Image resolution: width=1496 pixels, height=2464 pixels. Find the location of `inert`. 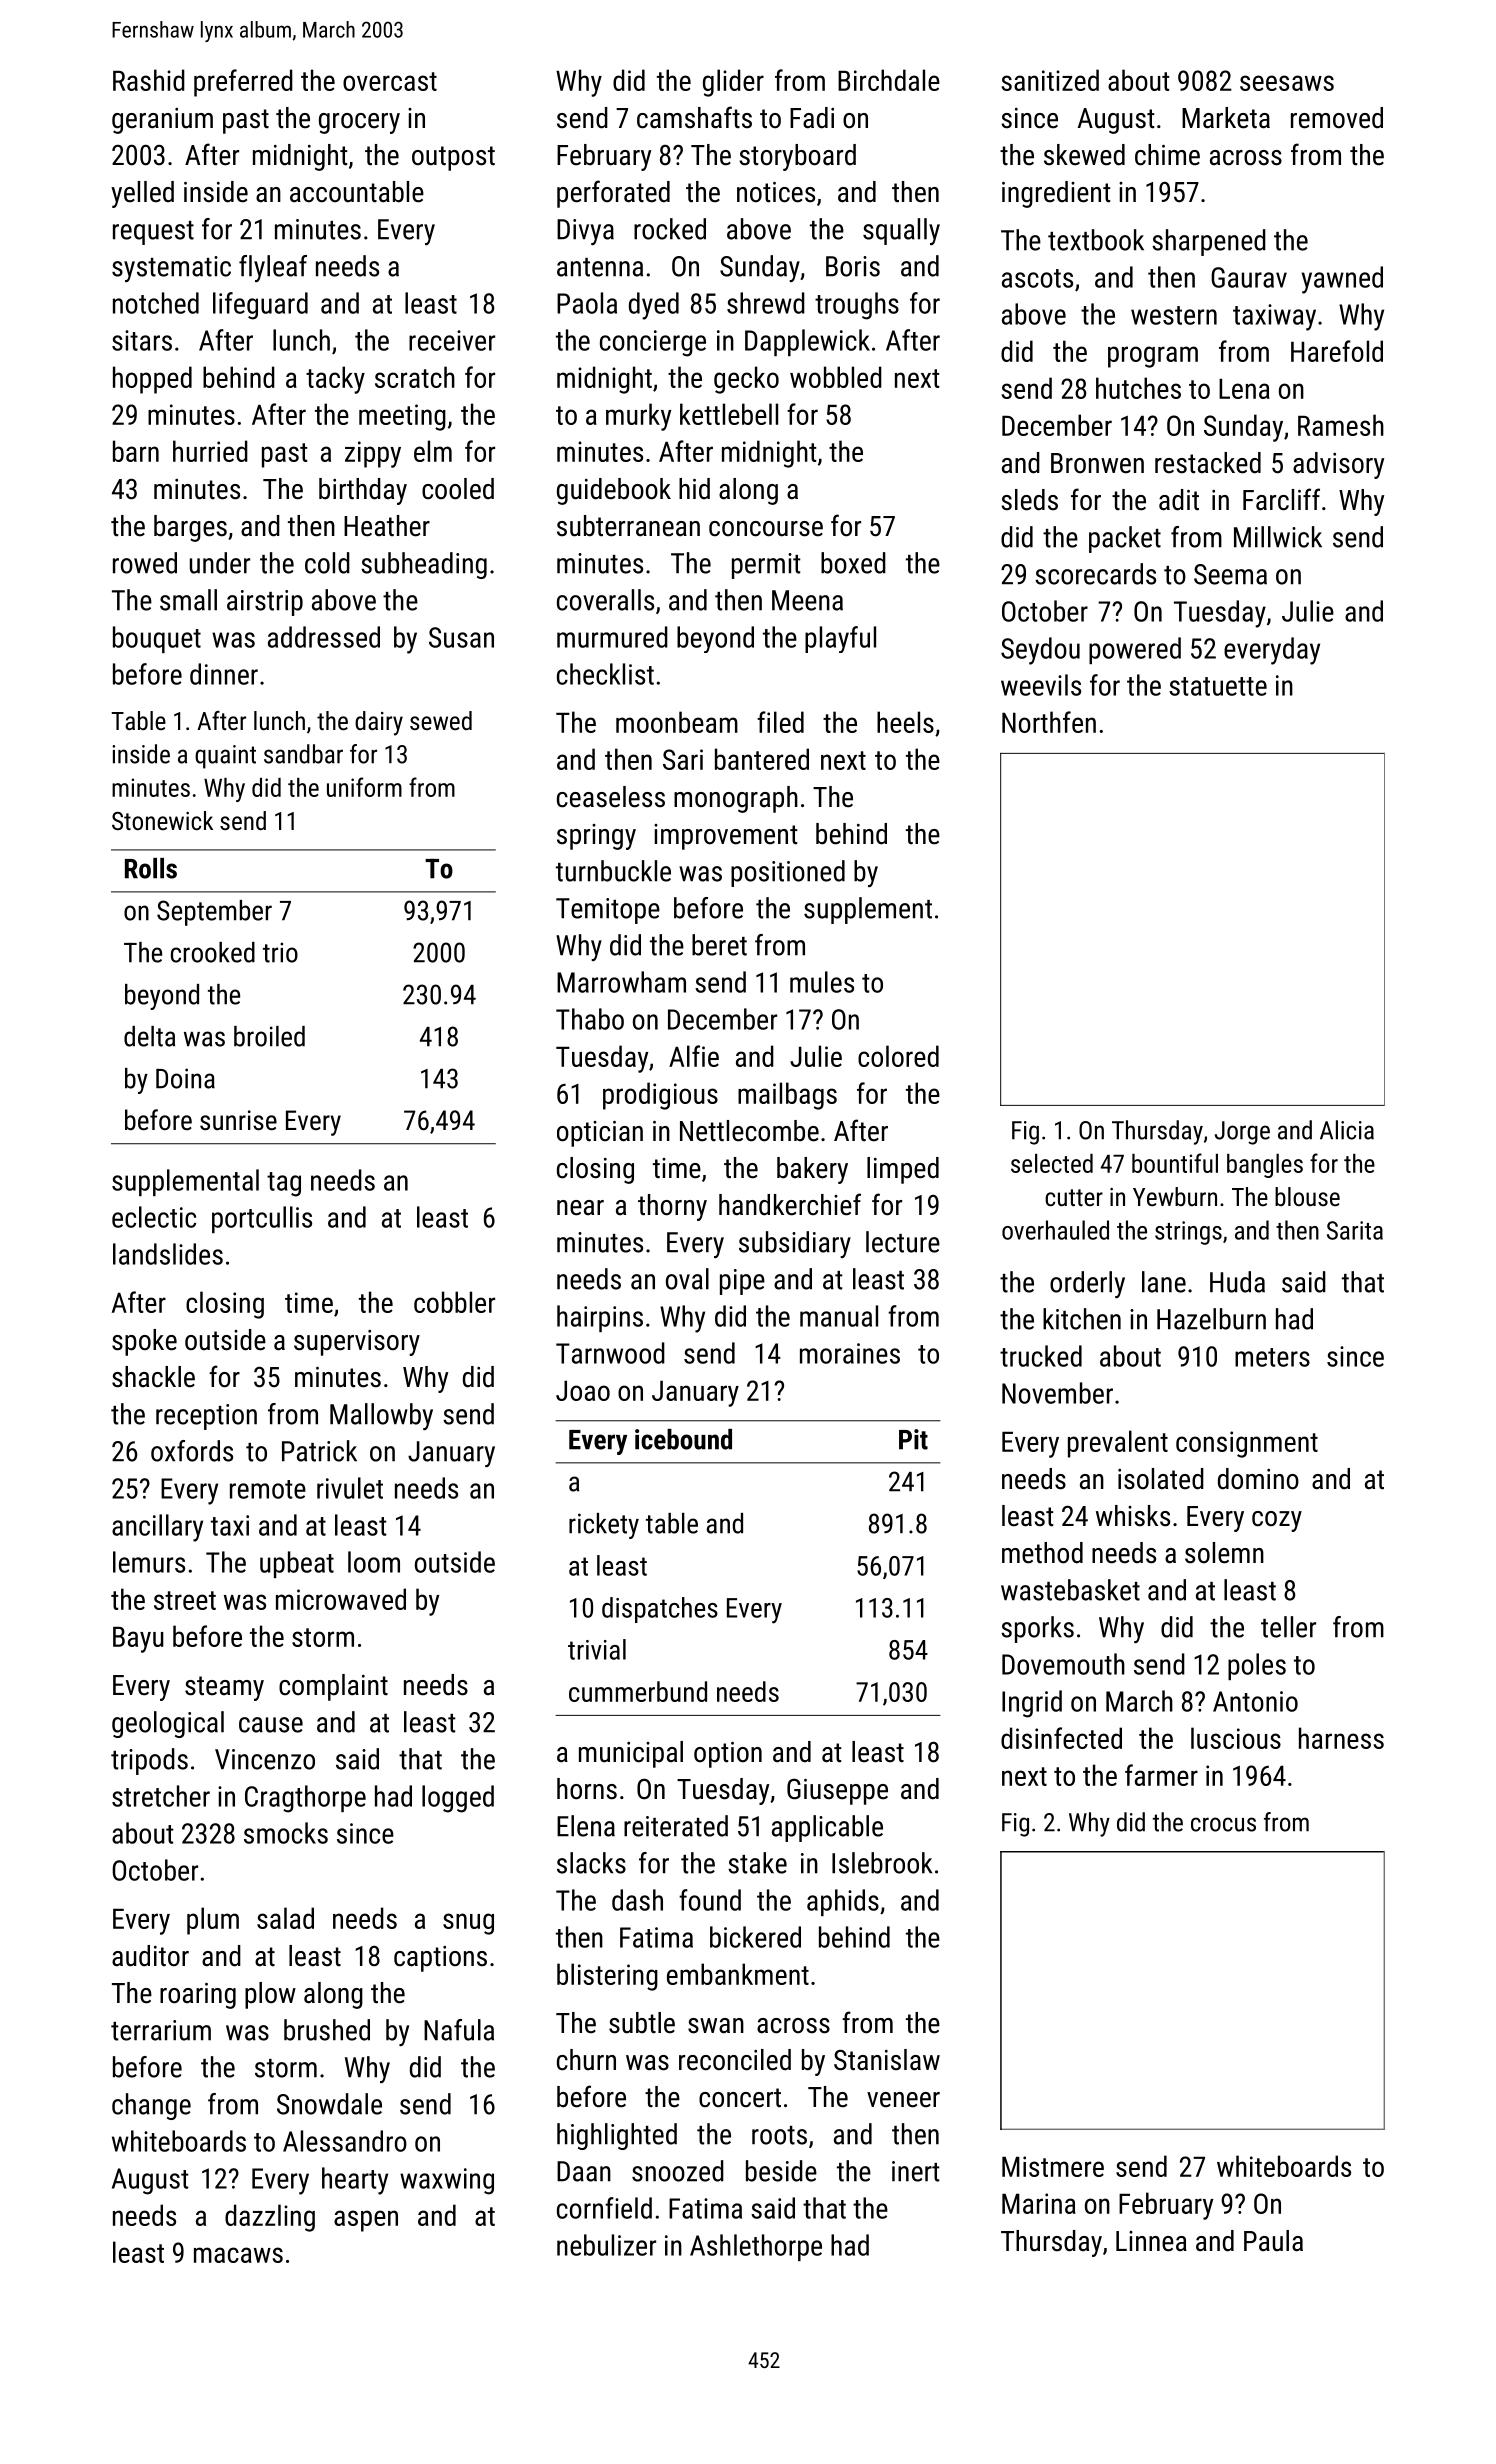

inert is located at coordinates (916, 2171).
